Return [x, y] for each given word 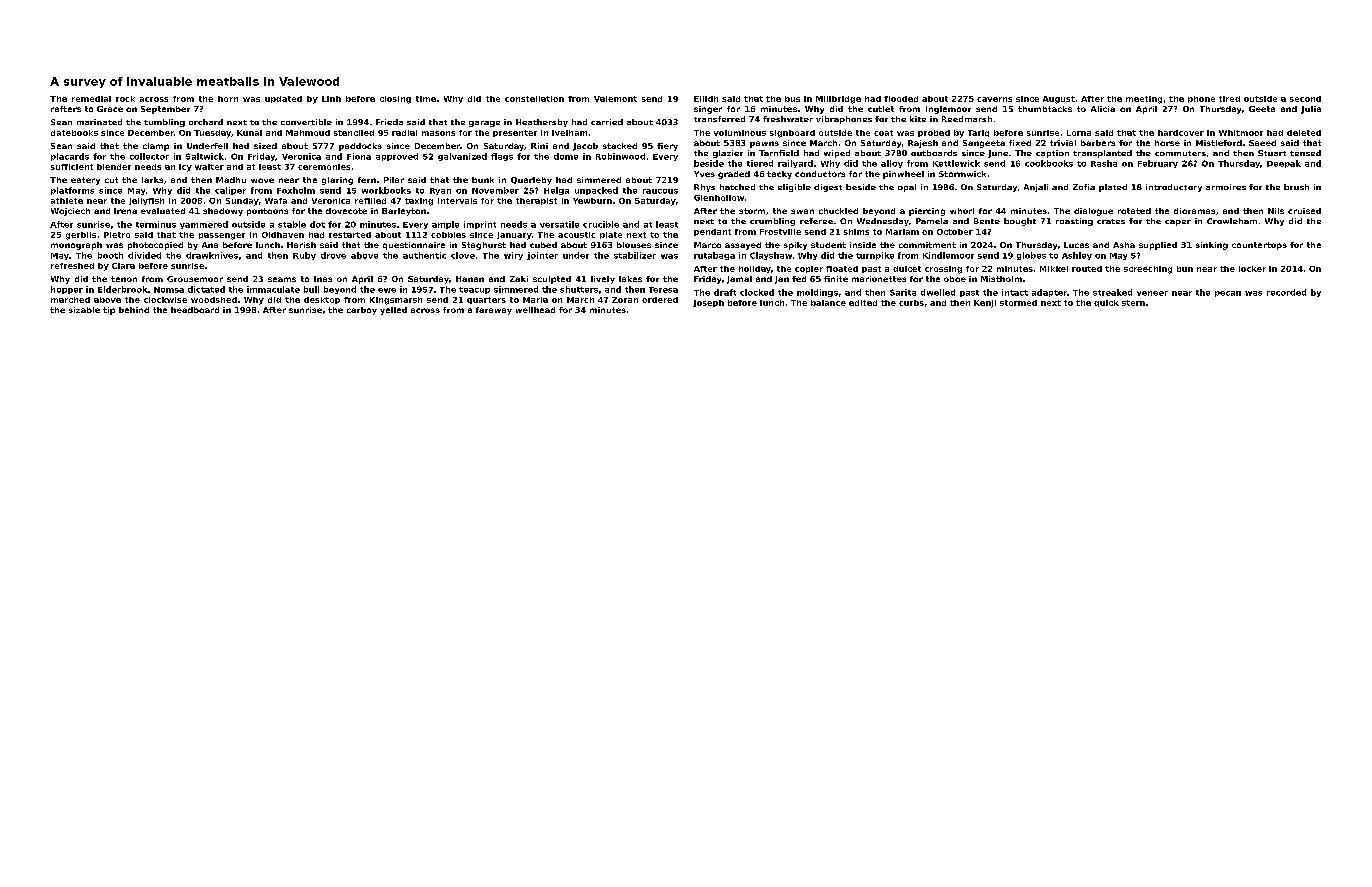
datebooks [74, 133]
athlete [67, 201]
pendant [712, 232]
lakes [630, 279]
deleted [1304, 133]
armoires [1226, 187]
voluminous [740, 133]
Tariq [978, 133]
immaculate [273, 289]
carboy [362, 311]
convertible [306, 122]
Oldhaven [283, 235]
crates [1111, 221]
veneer [1152, 293]
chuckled [838, 211]
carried [607, 122]
